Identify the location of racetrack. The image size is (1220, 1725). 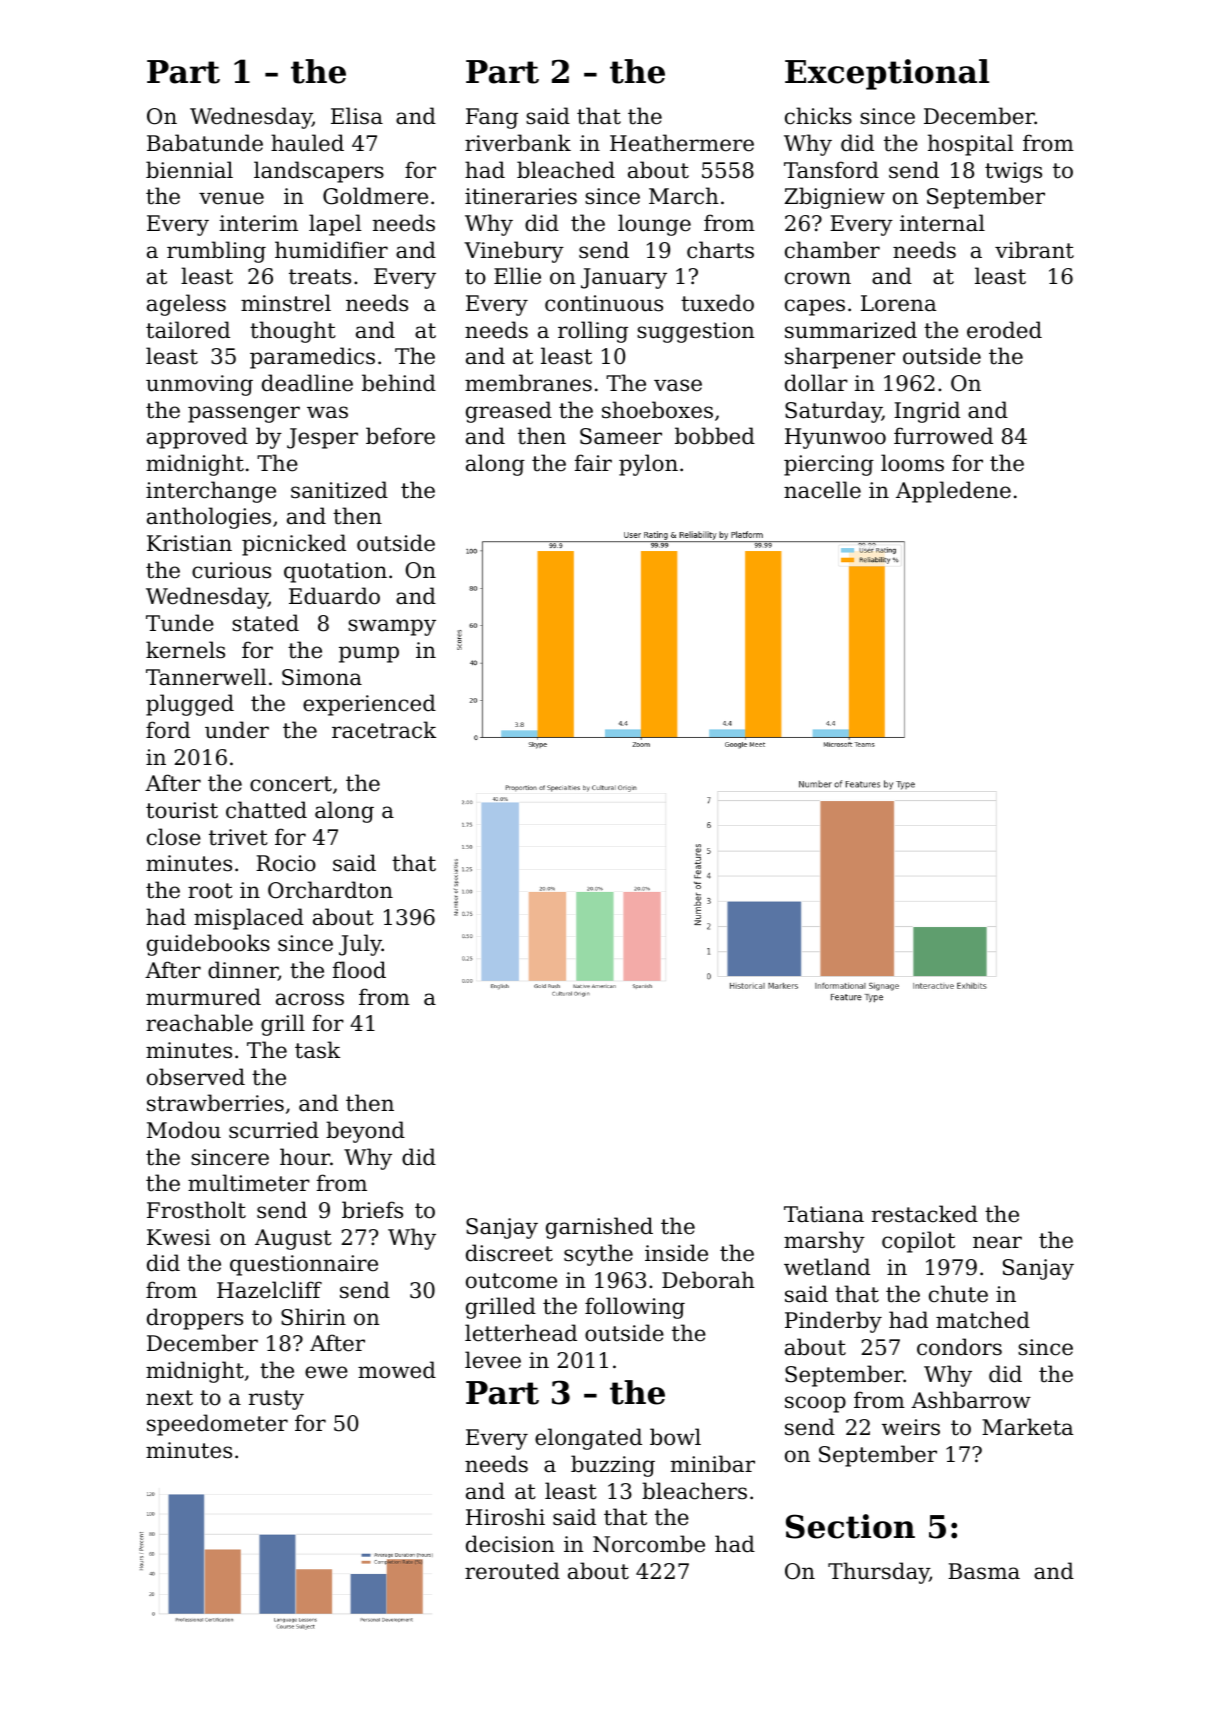
(384, 730).
